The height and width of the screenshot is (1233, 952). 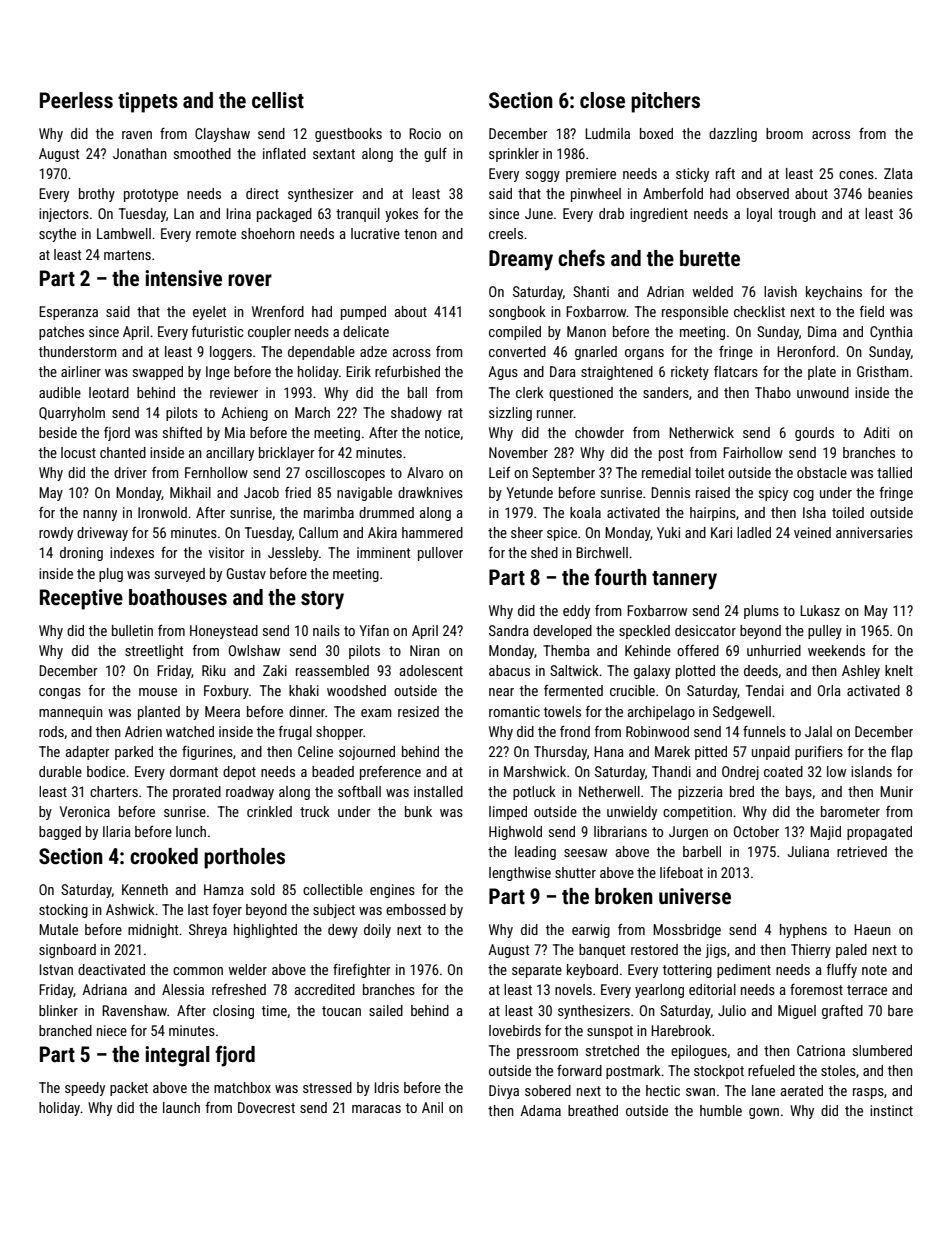 I want to click on beanies, so click(x=890, y=193).
